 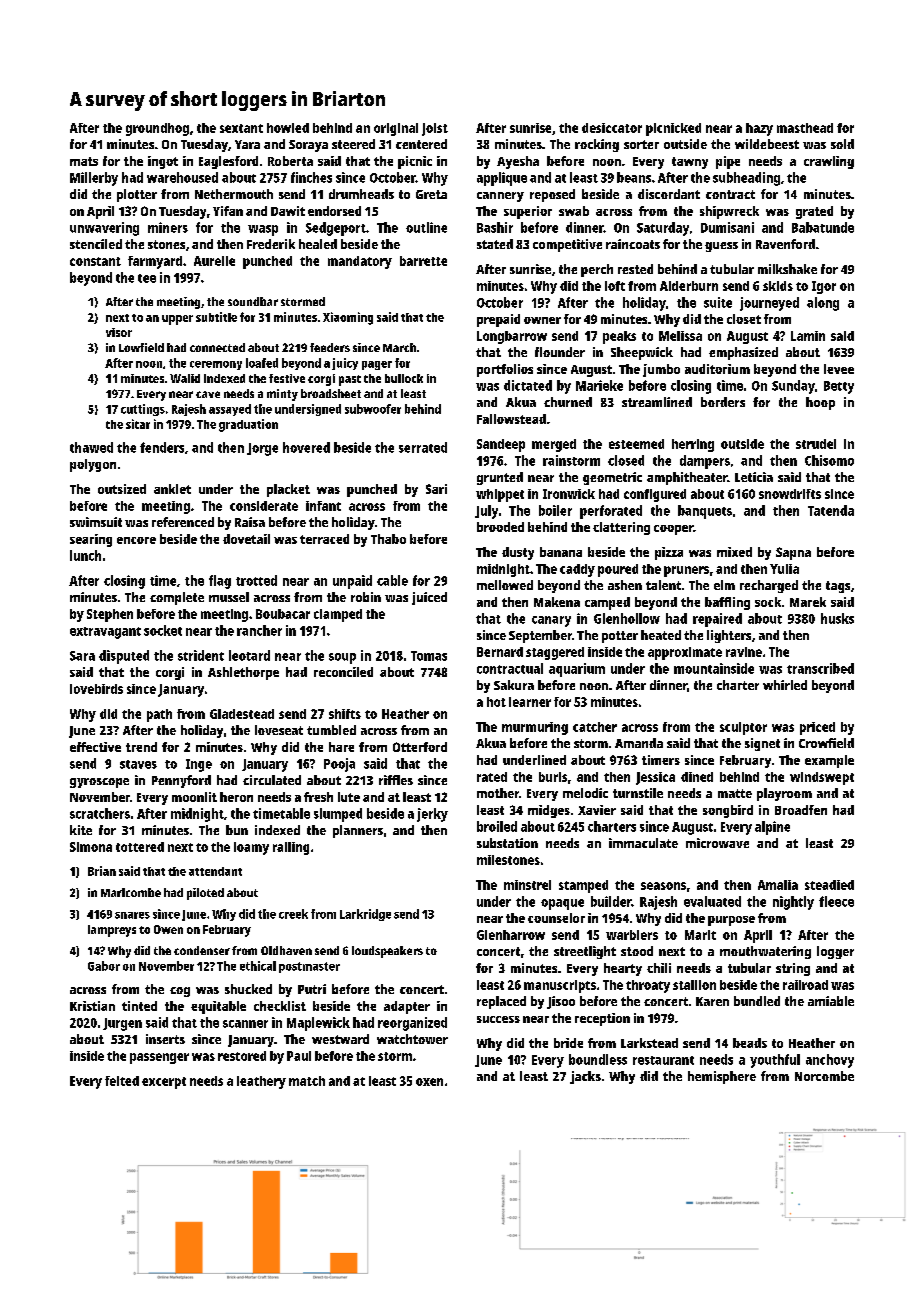 What do you see at coordinates (435, 129) in the page?
I see `joist` at bounding box center [435, 129].
